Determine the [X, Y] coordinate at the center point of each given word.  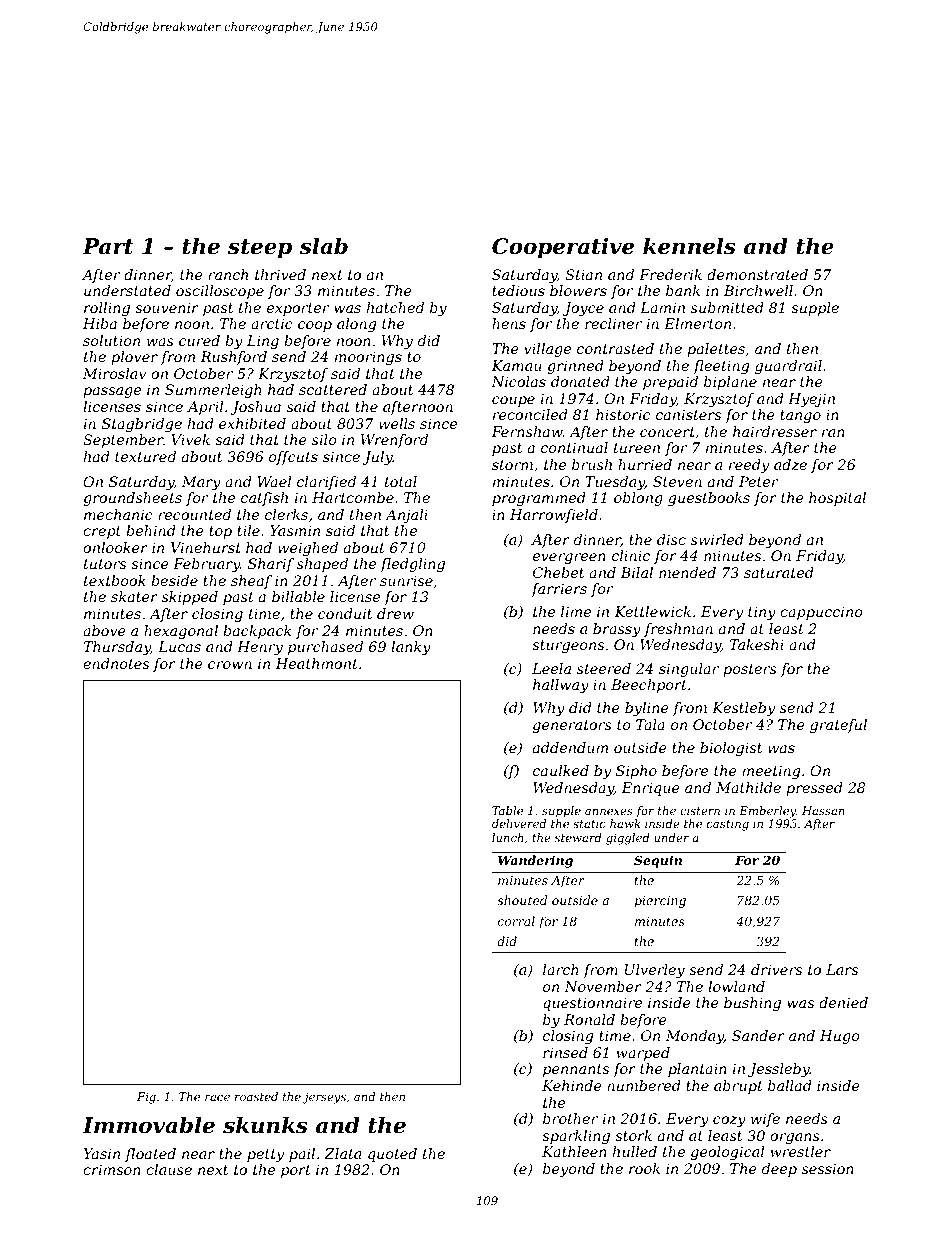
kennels [689, 246]
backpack [257, 632]
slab [324, 246]
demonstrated [757, 274]
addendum [570, 747]
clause [169, 1169]
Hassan [823, 810]
